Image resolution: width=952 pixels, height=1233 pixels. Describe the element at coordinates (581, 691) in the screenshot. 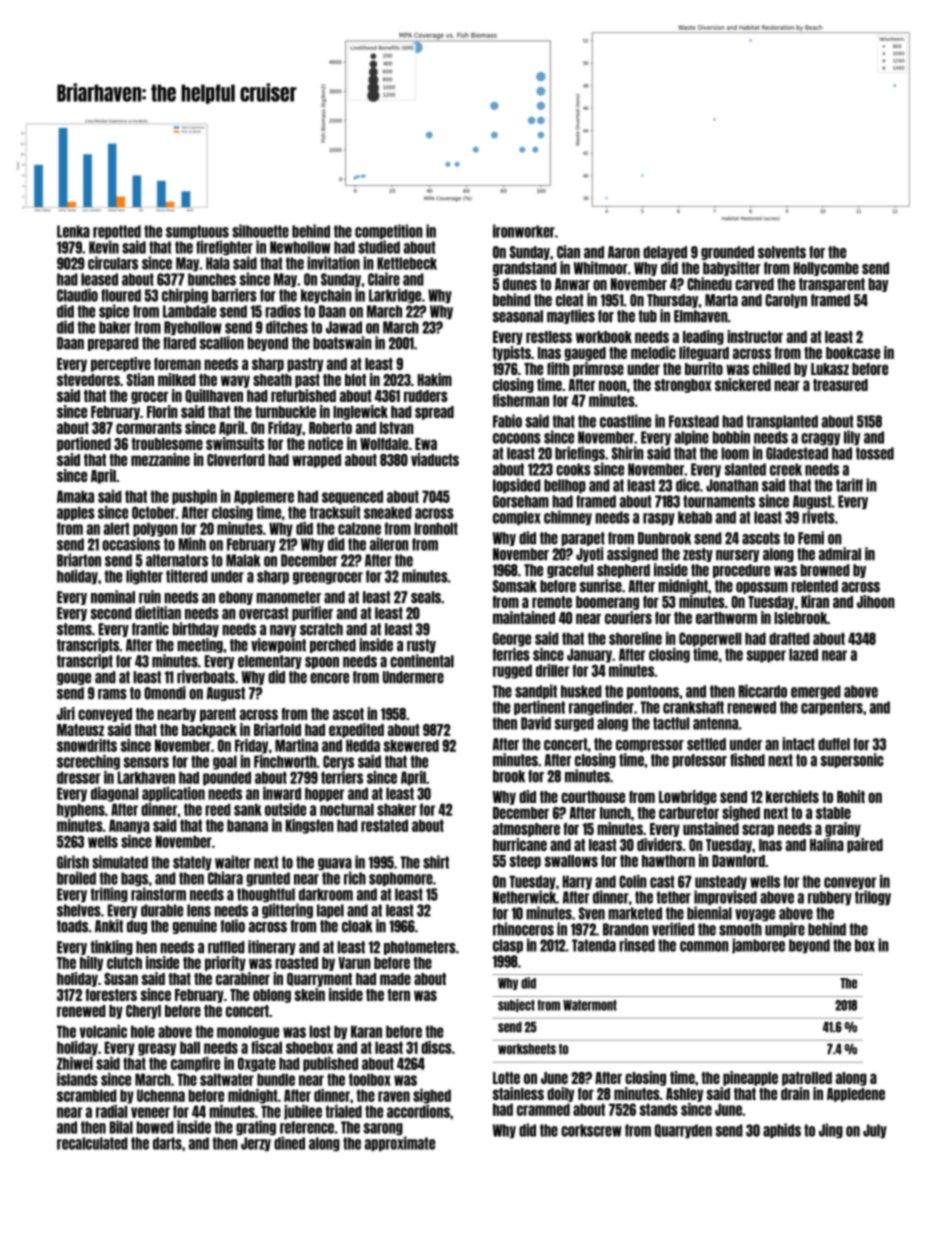

I see `husked` at that location.
